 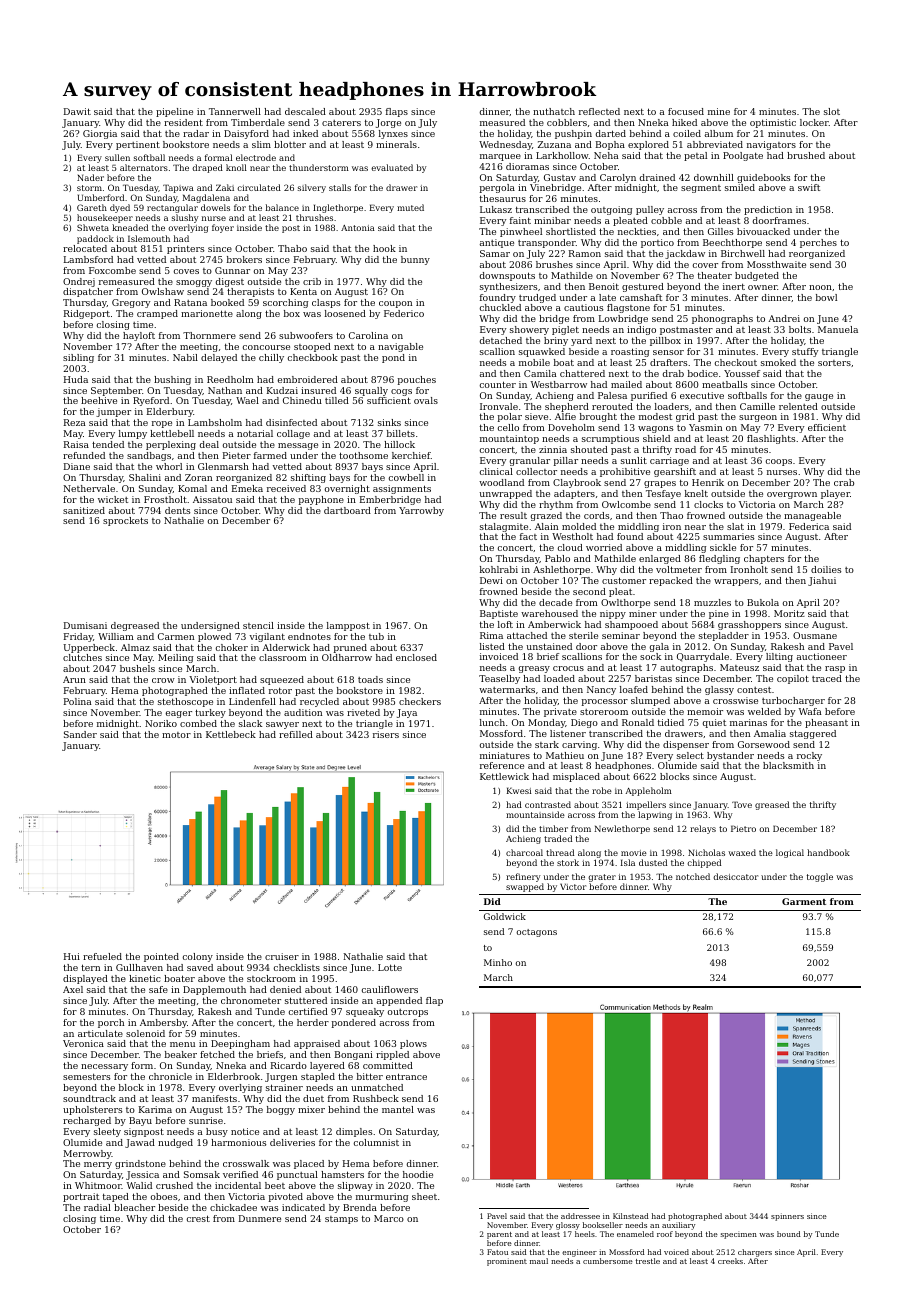 What do you see at coordinates (267, 637) in the document?
I see `vigilant` at bounding box center [267, 637].
